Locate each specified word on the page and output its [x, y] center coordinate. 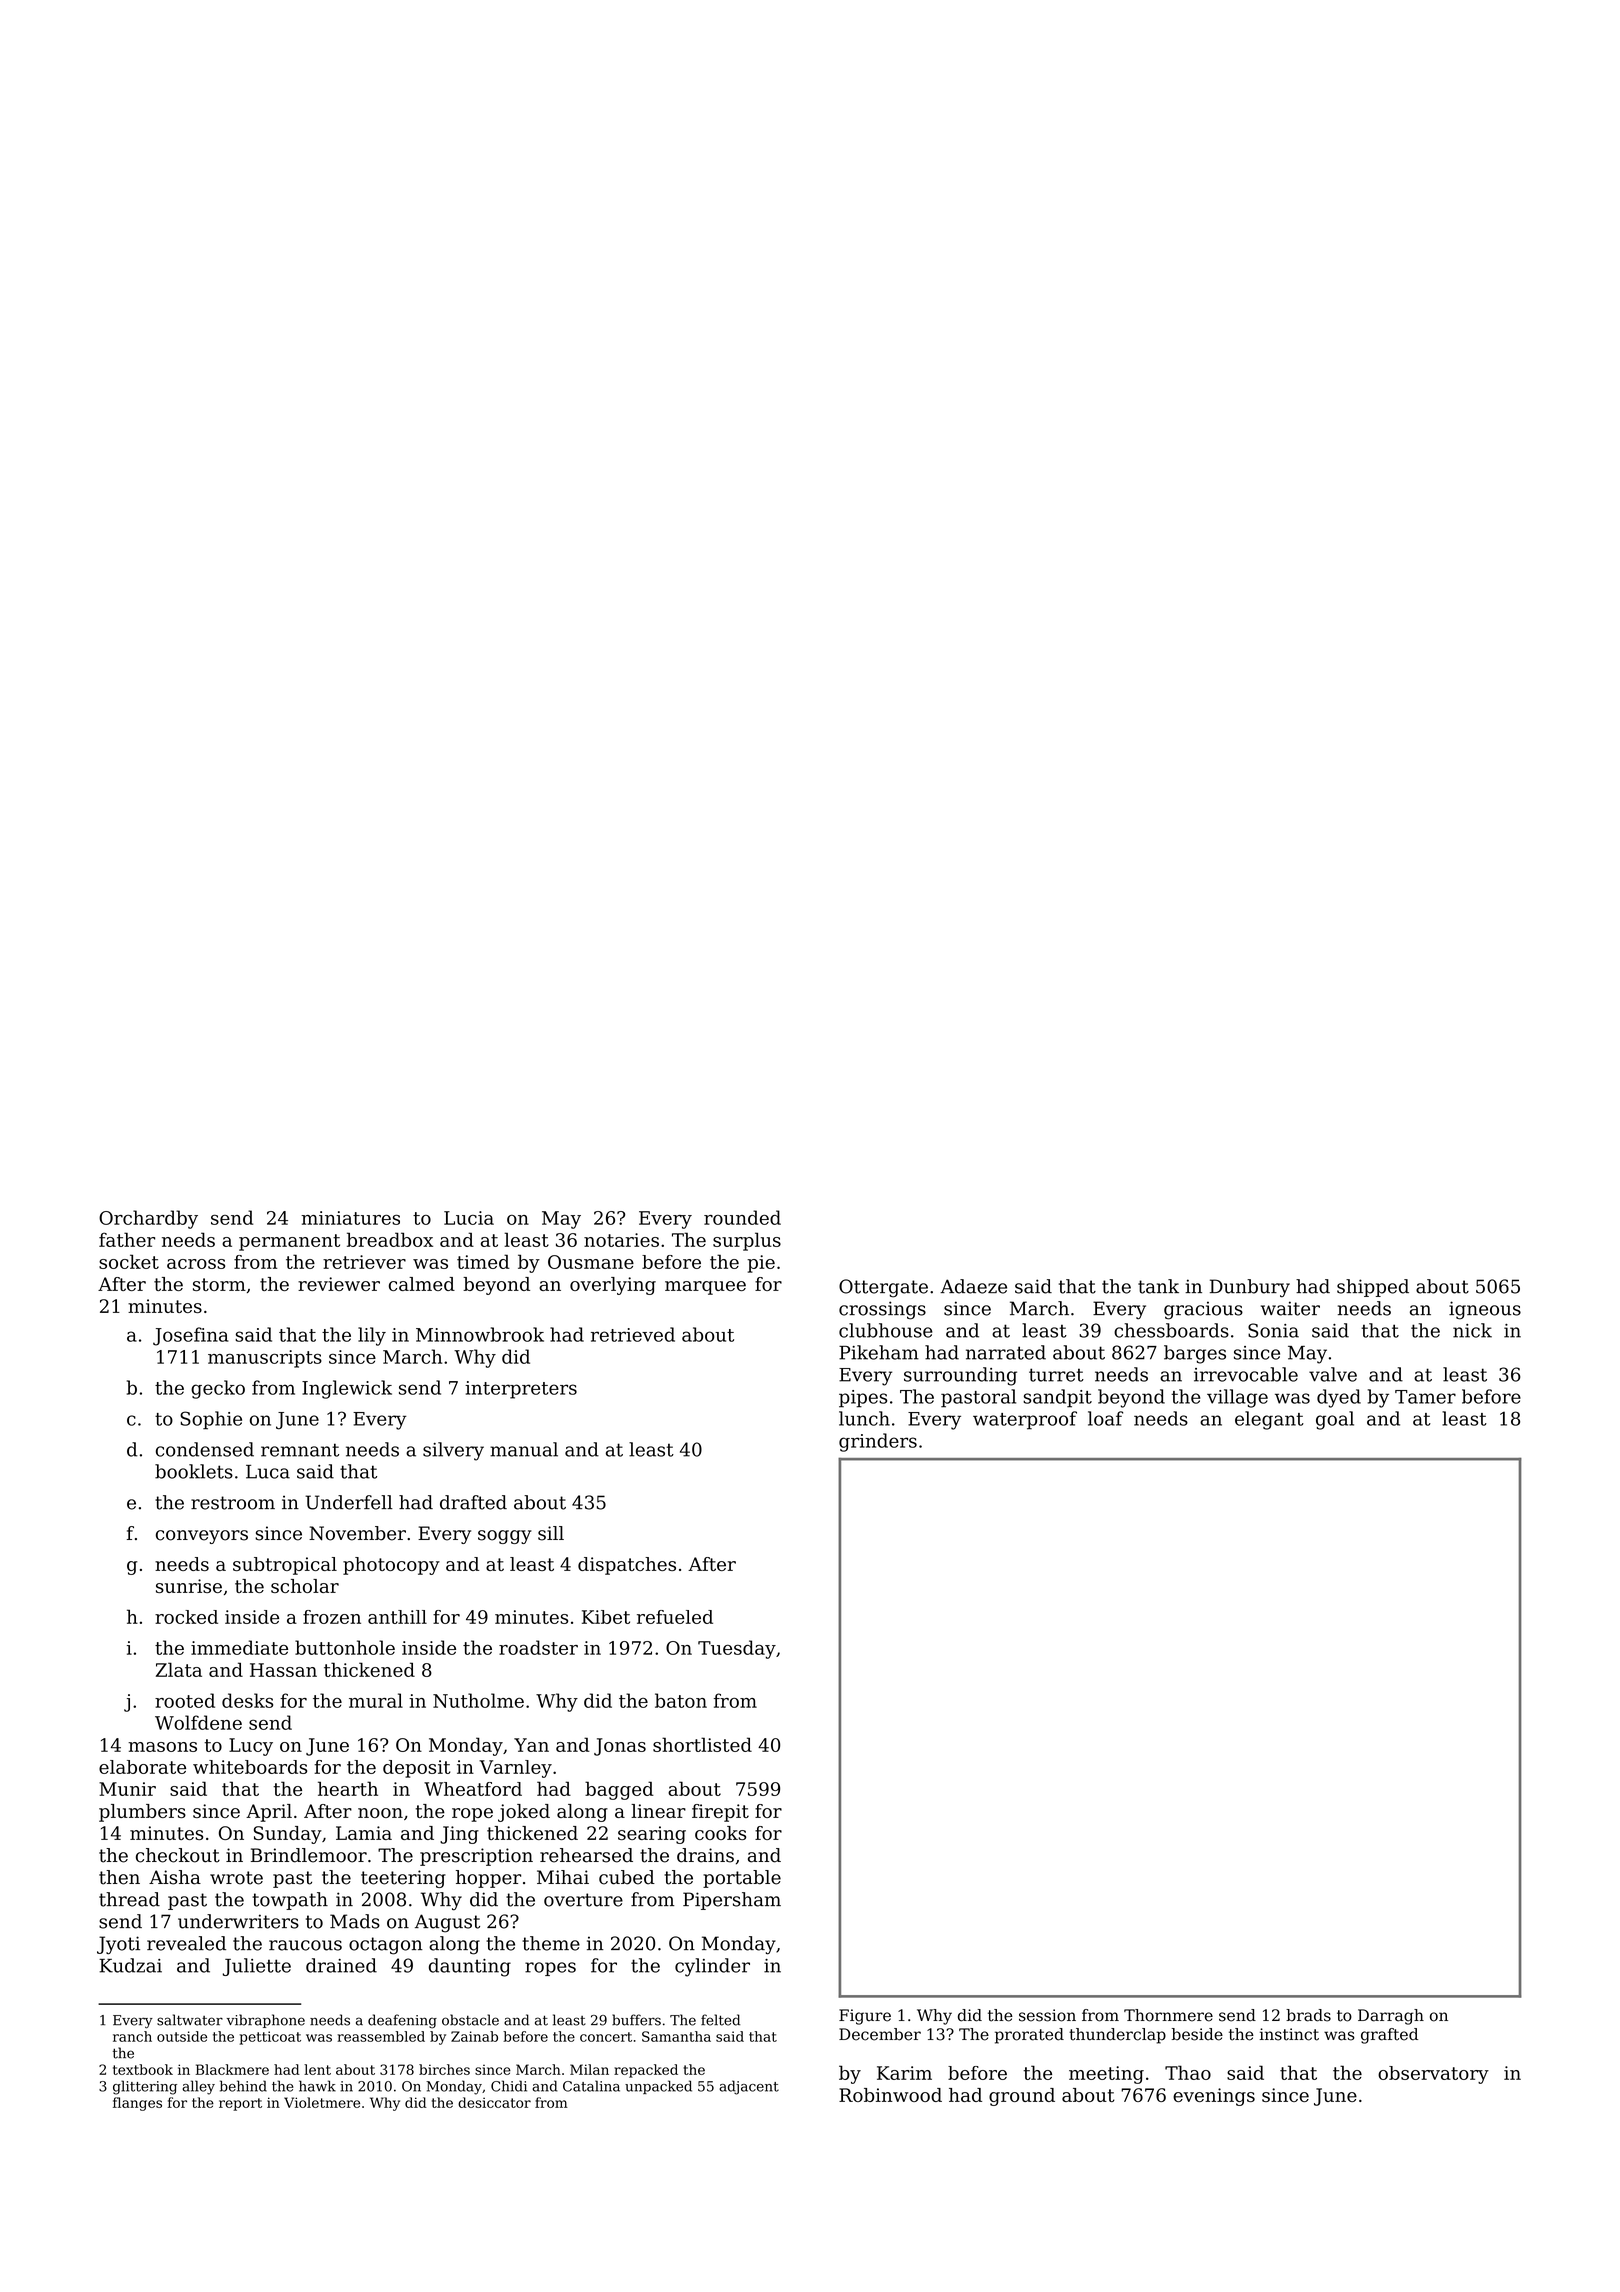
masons [162, 1747]
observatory [1433, 2075]
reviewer [339, 1284]
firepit [720, 1813]
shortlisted [702, 1744]
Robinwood [890, 2095]
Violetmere [322, 2102]
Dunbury [1250, 1288]
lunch [864, 1418]
